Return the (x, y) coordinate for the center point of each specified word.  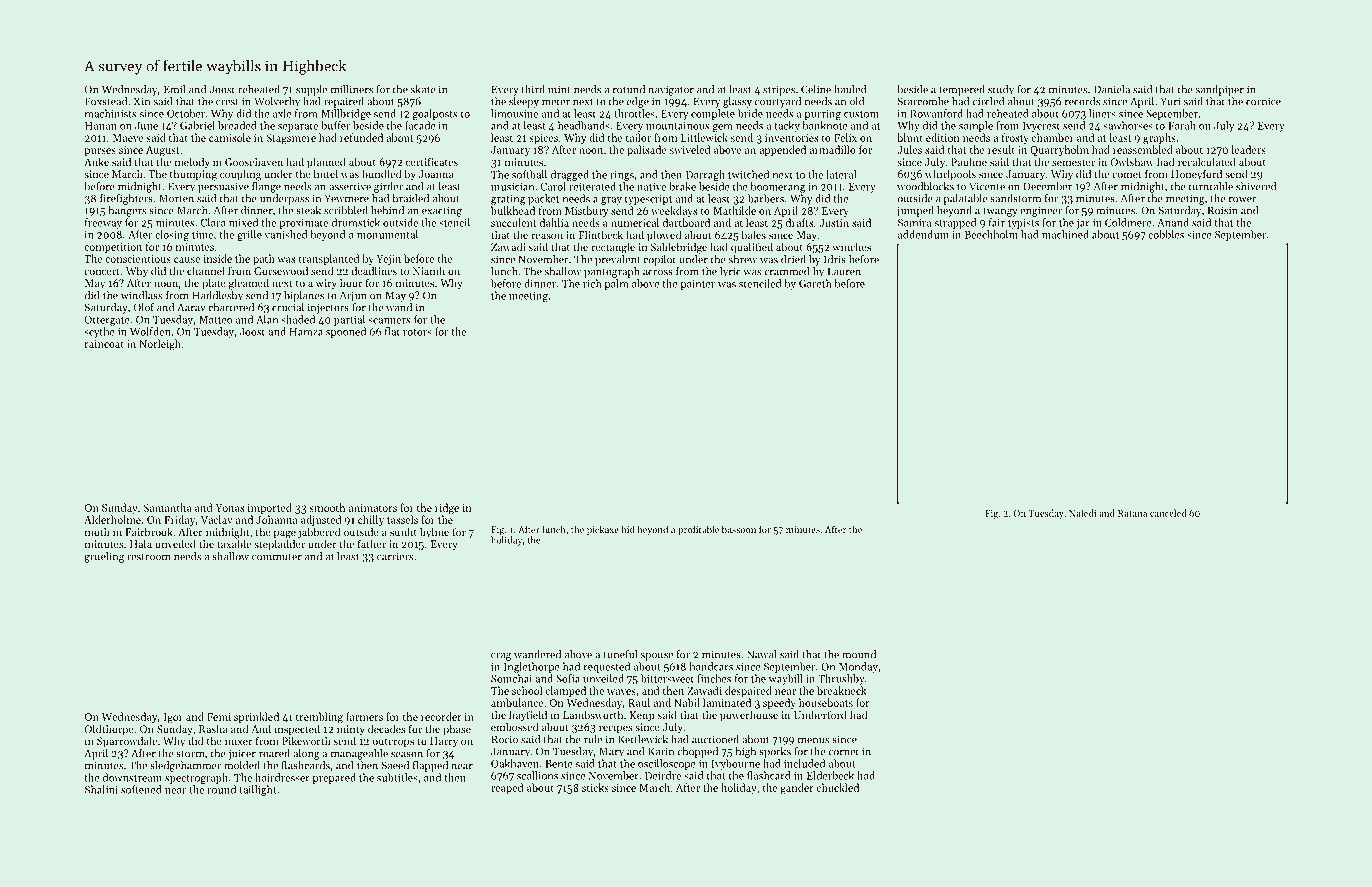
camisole (230, 137)
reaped (507, 788)
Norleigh (160, 344)
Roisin (1223, 210)
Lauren (844, 271)
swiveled (690, 149)
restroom (148, 557)
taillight (257, 790)
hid (628, 529)
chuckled (838, 787)
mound (859, 654)
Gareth (815, 283)
